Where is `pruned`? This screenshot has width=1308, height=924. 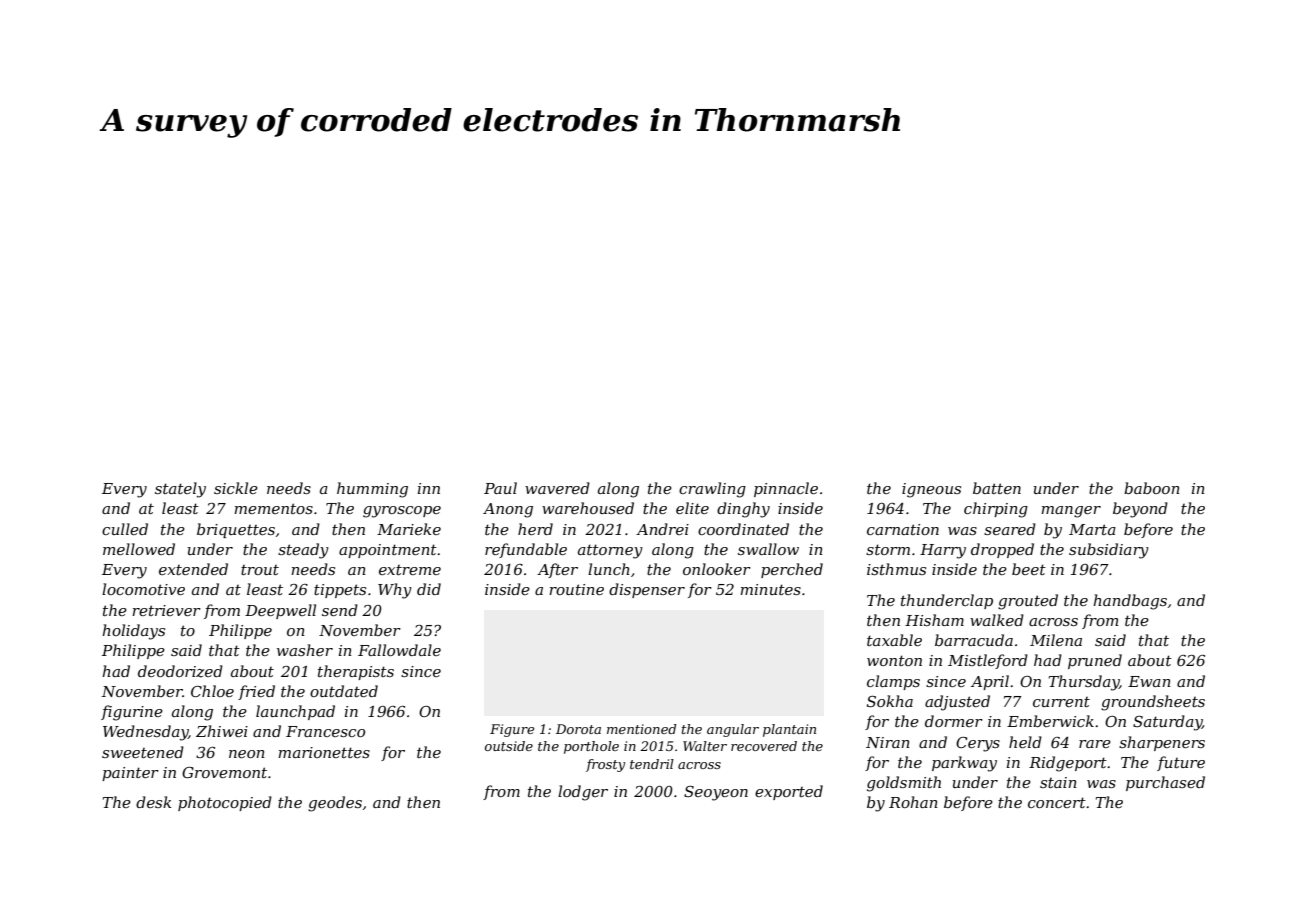 pruned is located at coordinates (1095, 661).
